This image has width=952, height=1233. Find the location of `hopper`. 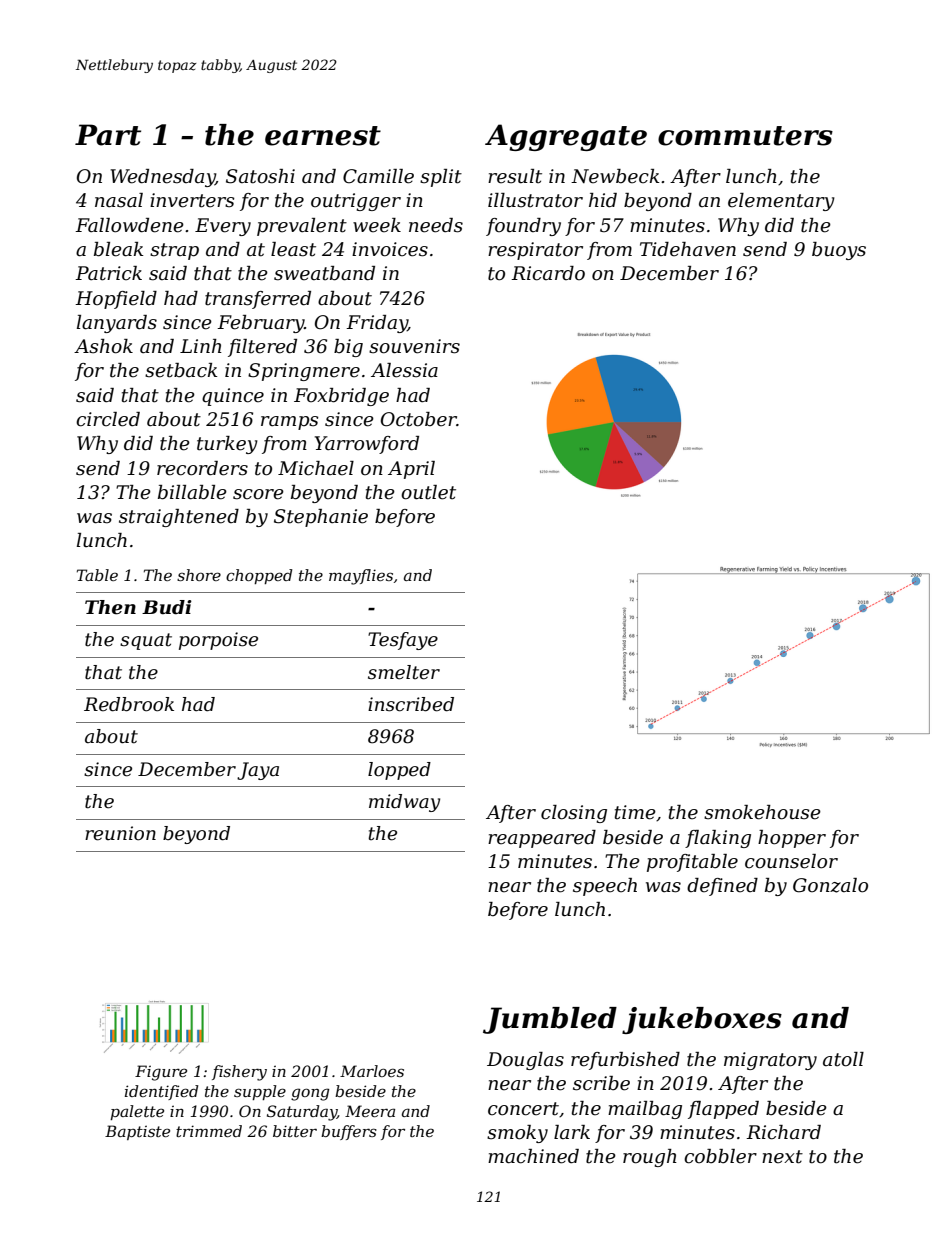

hopper is located at coordinates (792, 839).
